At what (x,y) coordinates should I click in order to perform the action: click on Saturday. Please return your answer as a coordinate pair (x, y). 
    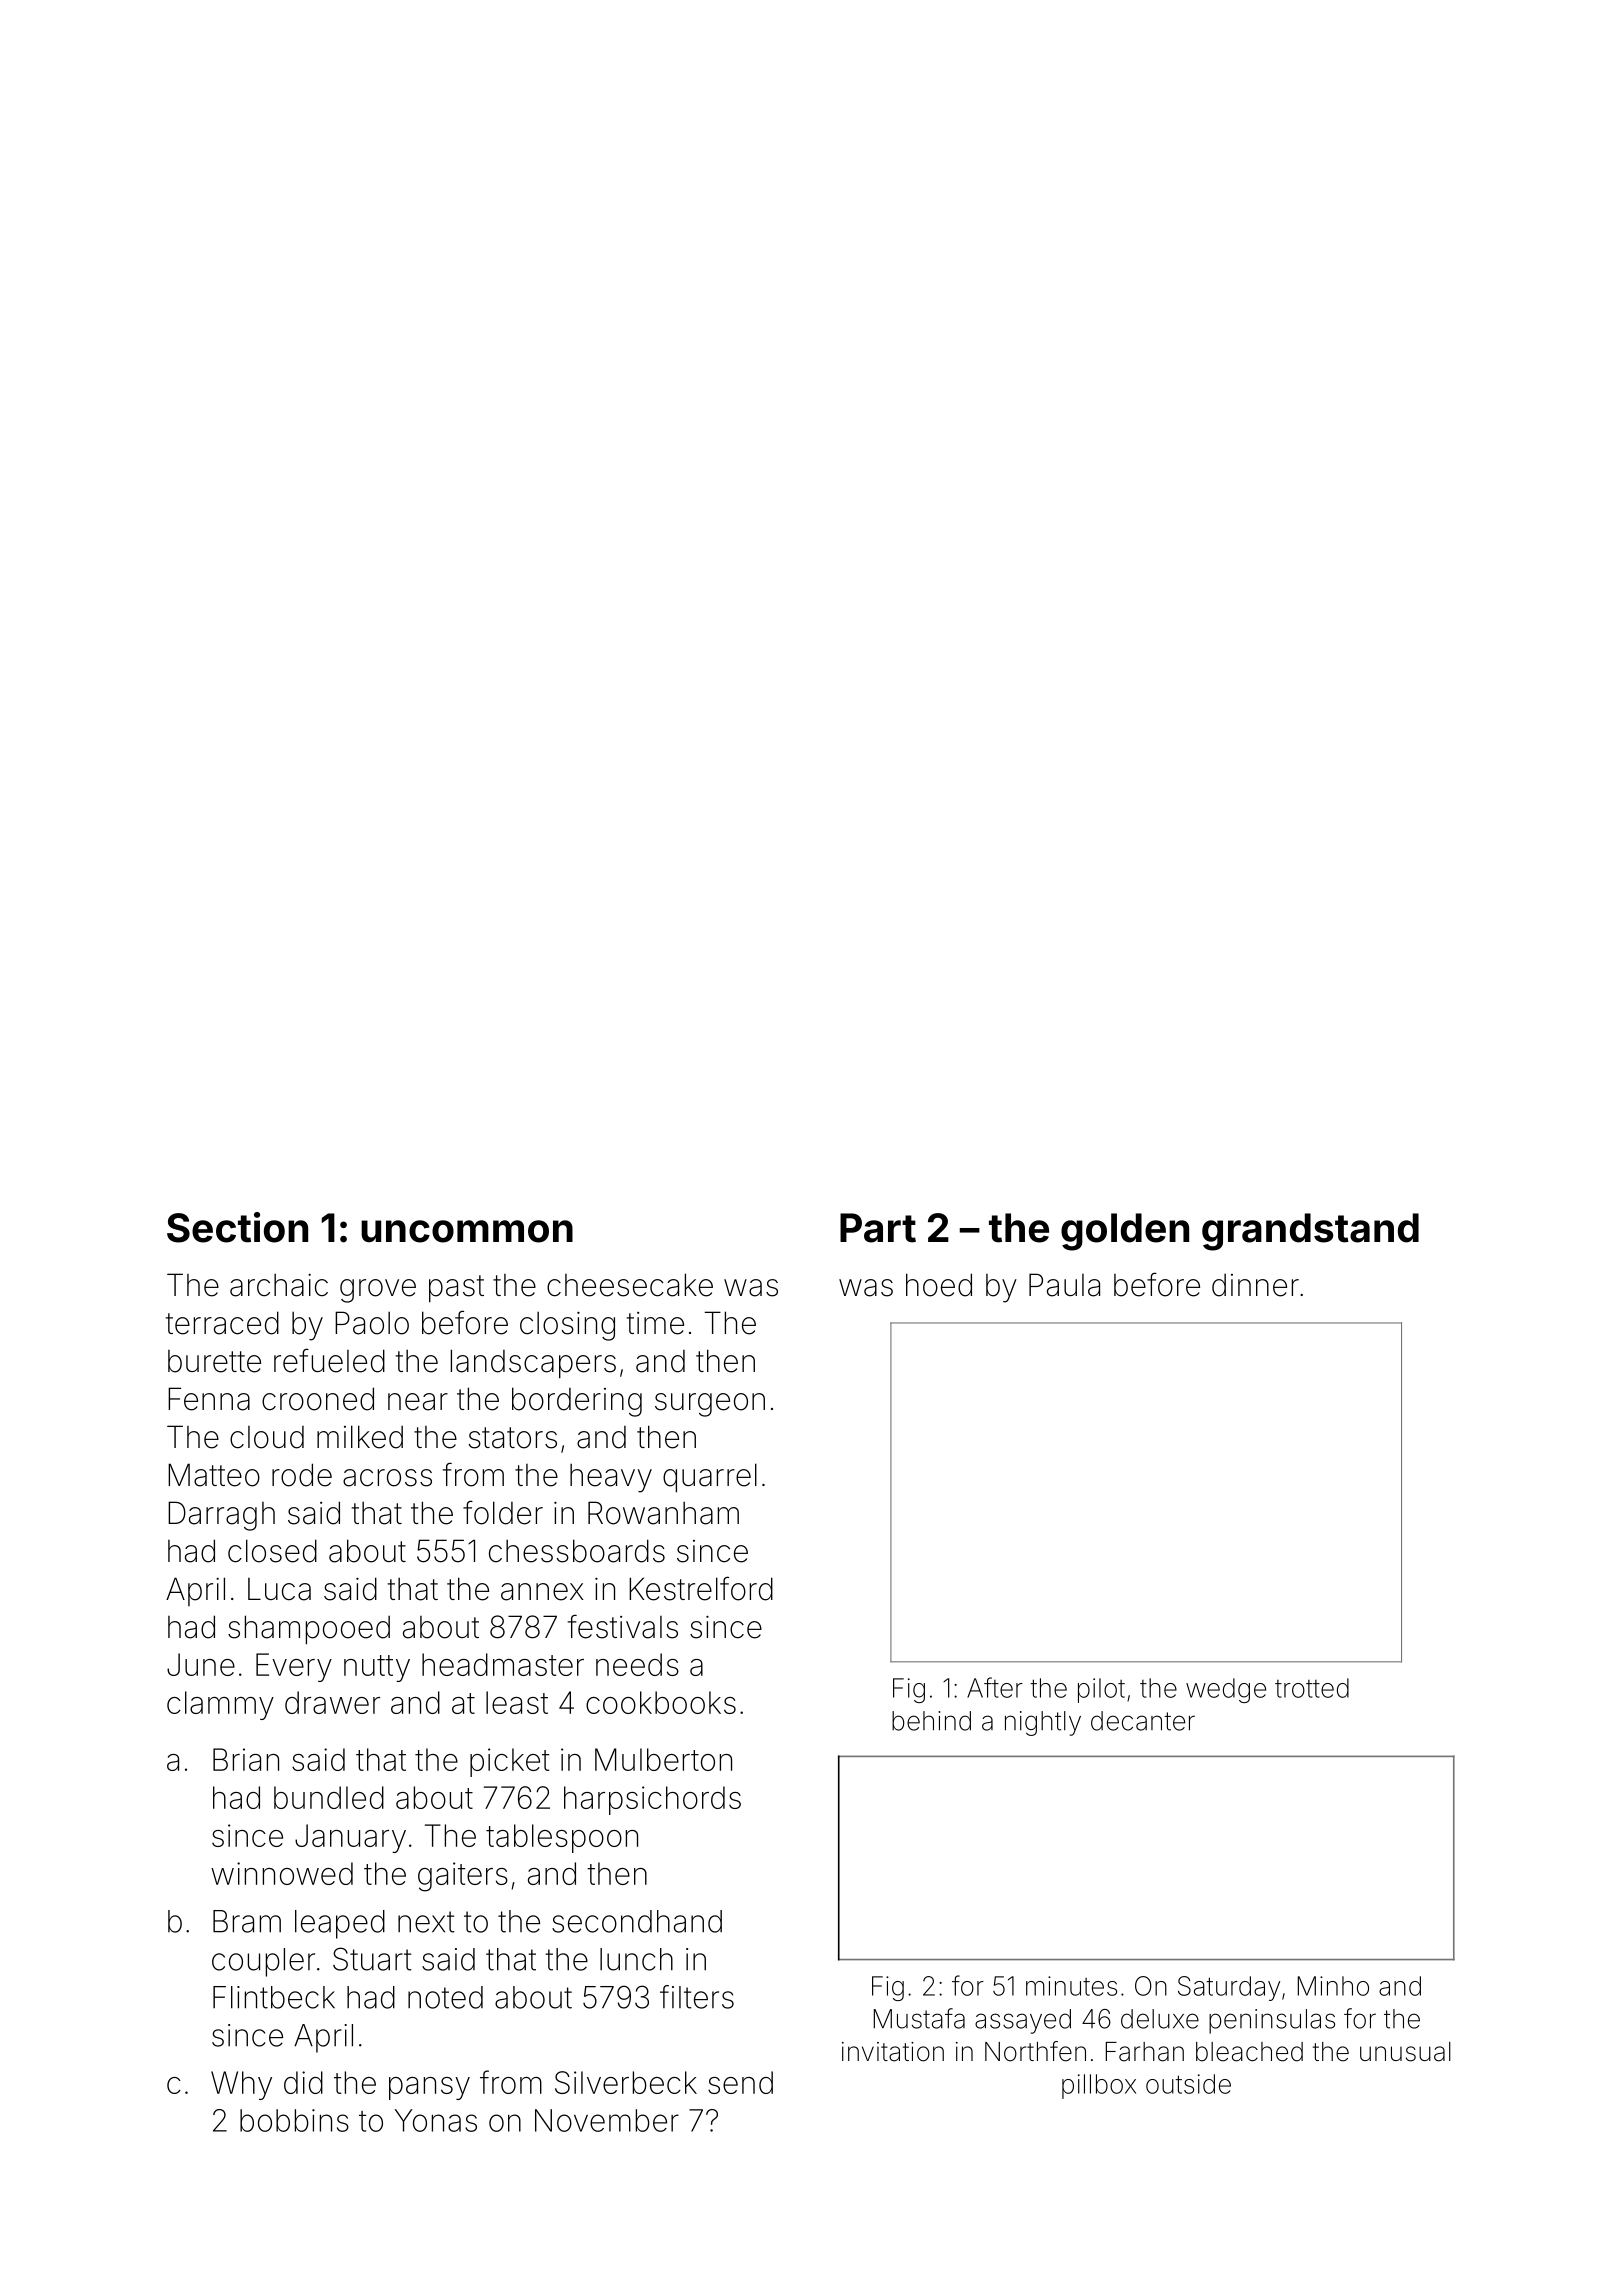
    Looking at the image, I should click on (1229, 1988).
